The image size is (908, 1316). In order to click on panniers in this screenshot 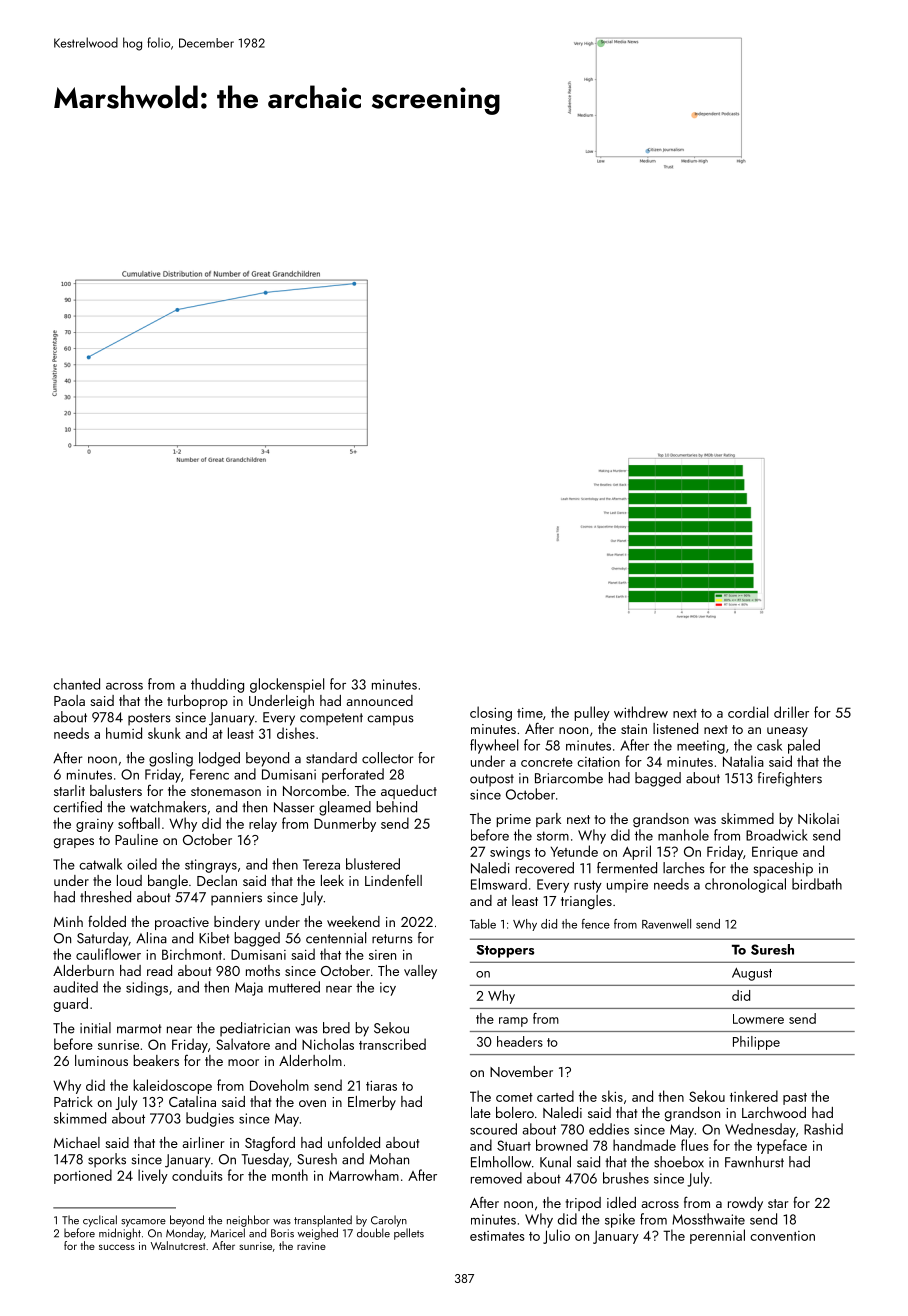, I will do `click(236, 899)`.
